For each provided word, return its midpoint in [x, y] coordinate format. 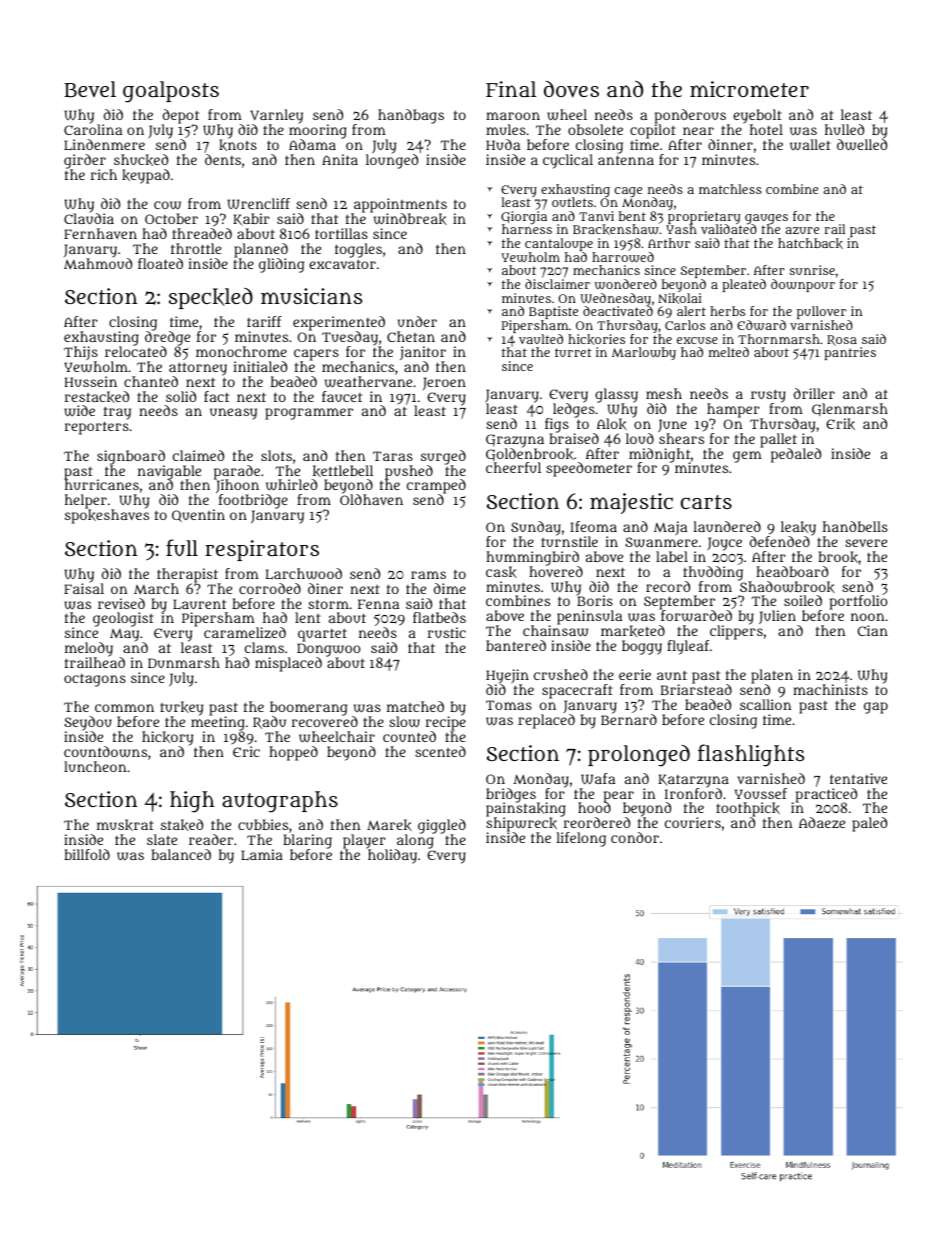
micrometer [749, 89]
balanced [181, 854]
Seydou [88, 723]
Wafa [598, 778]
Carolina [93, 130]
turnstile [569, 541]
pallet [778, 440]
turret [573, 352]
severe [866, 543]
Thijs [81, 353]
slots [276, 455]
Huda [503, 144]
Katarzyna [693, 781]
